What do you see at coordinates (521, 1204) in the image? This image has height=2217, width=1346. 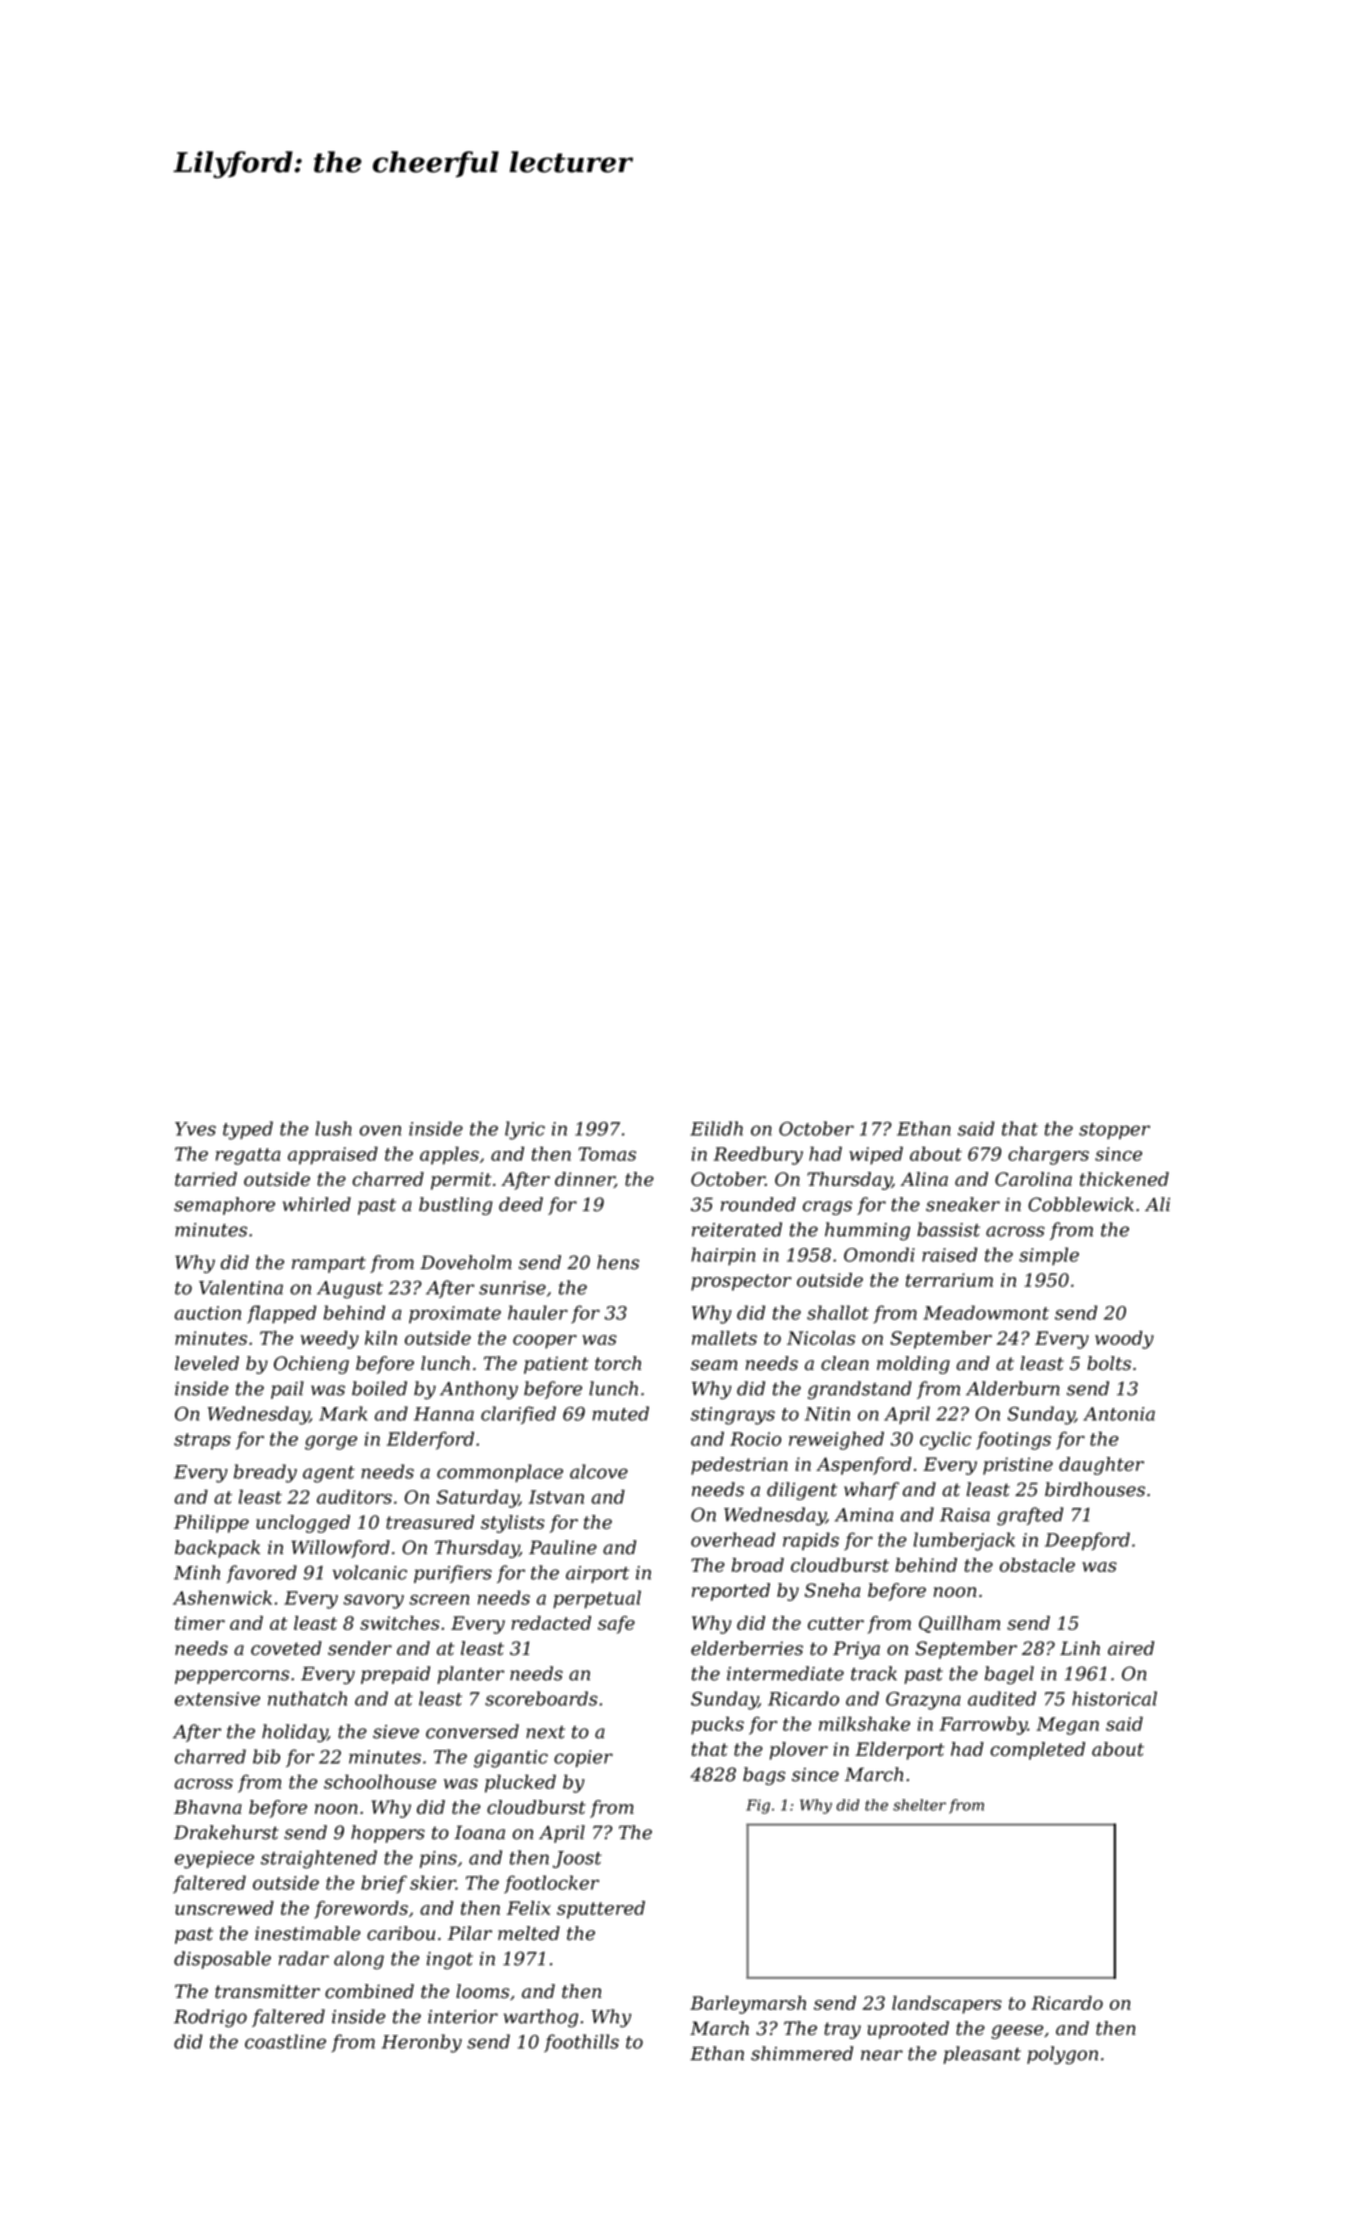 I see `deed` at bounding box center [521, 1204].
